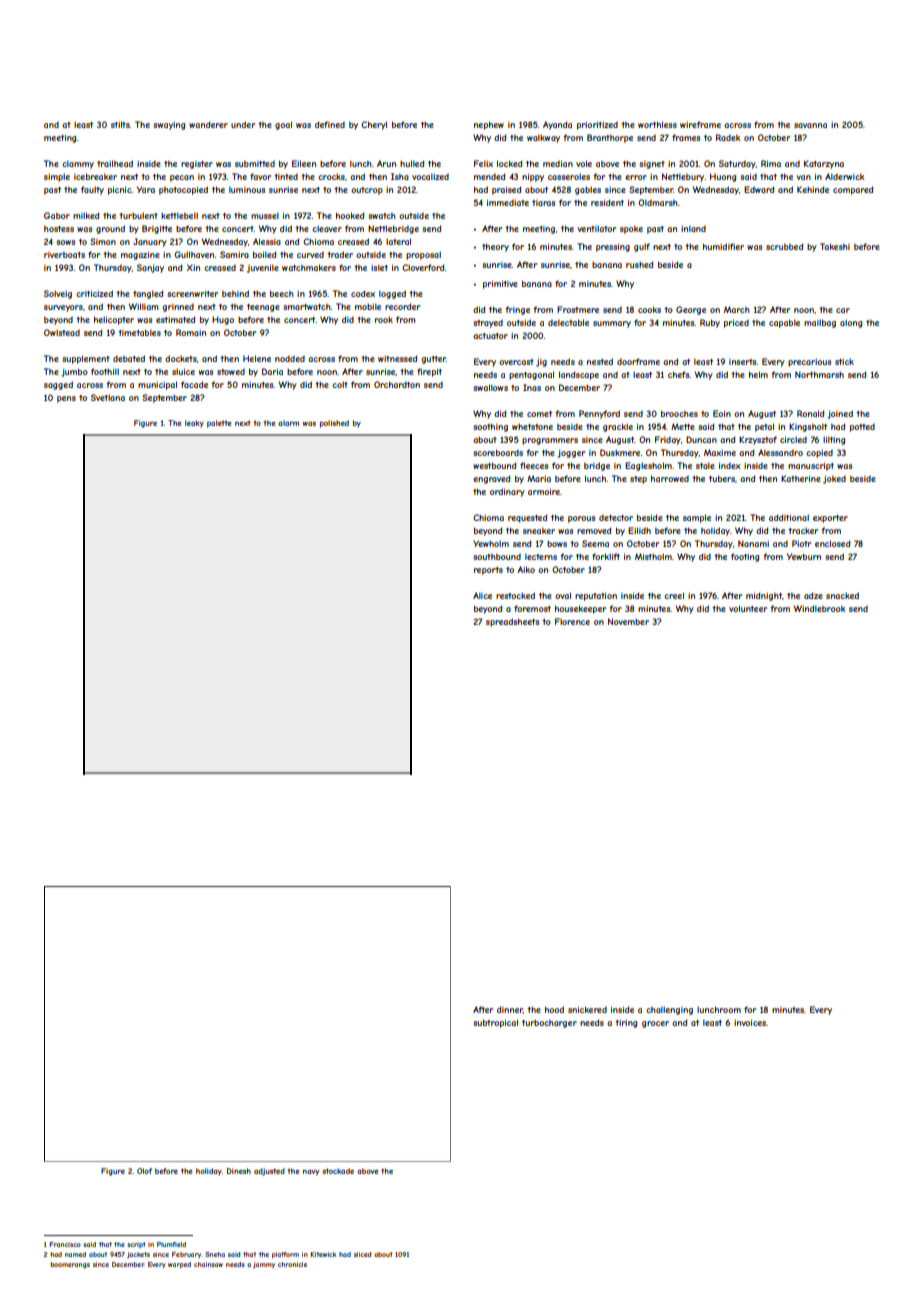 This document has height=1308, width=924. Describe the element at coordinates (482, 595) in the document. I see `Alice` at that location.
